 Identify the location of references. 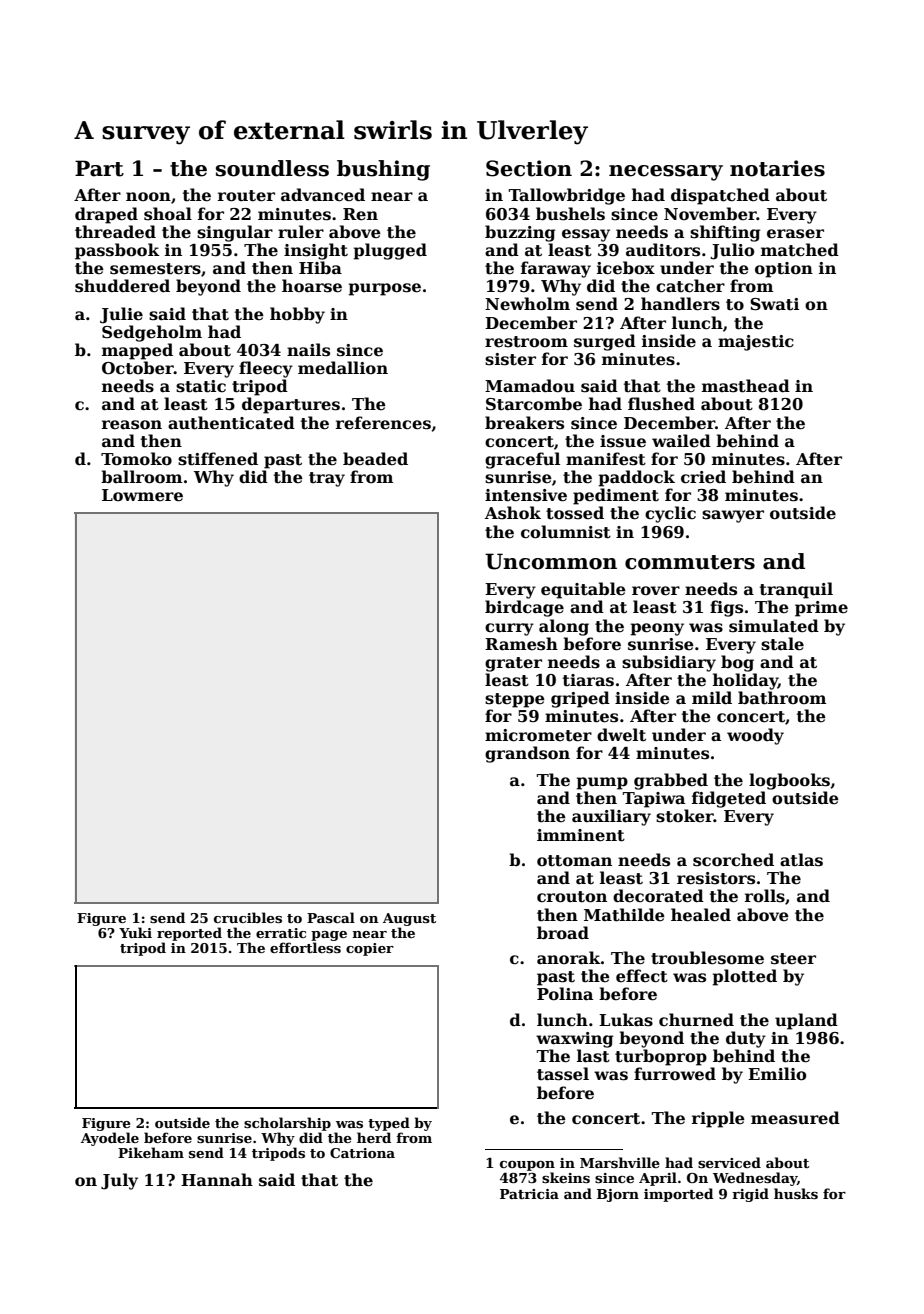
(383, 423).
